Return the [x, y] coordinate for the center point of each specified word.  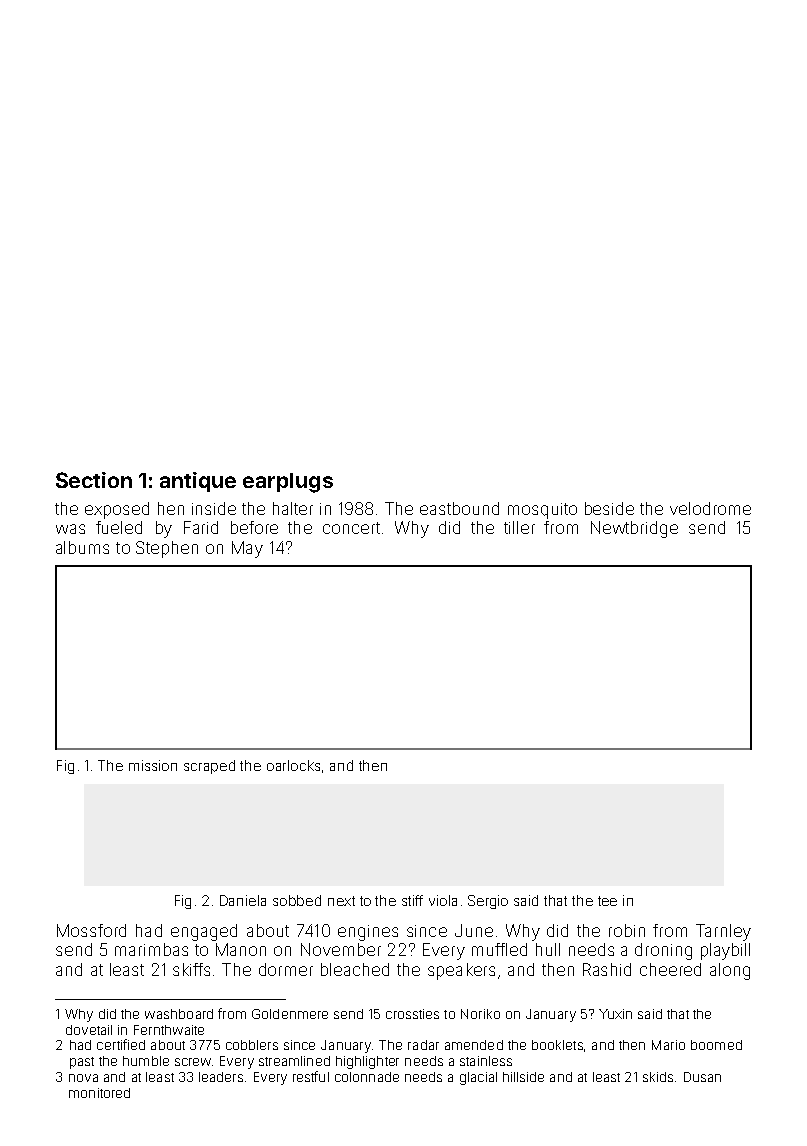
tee [607, 901]
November [341, 949]
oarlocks [293, 765]
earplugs [288, 483]
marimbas [151, 949]
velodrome [710, 508]
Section [94, 480]
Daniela [243, 900]
